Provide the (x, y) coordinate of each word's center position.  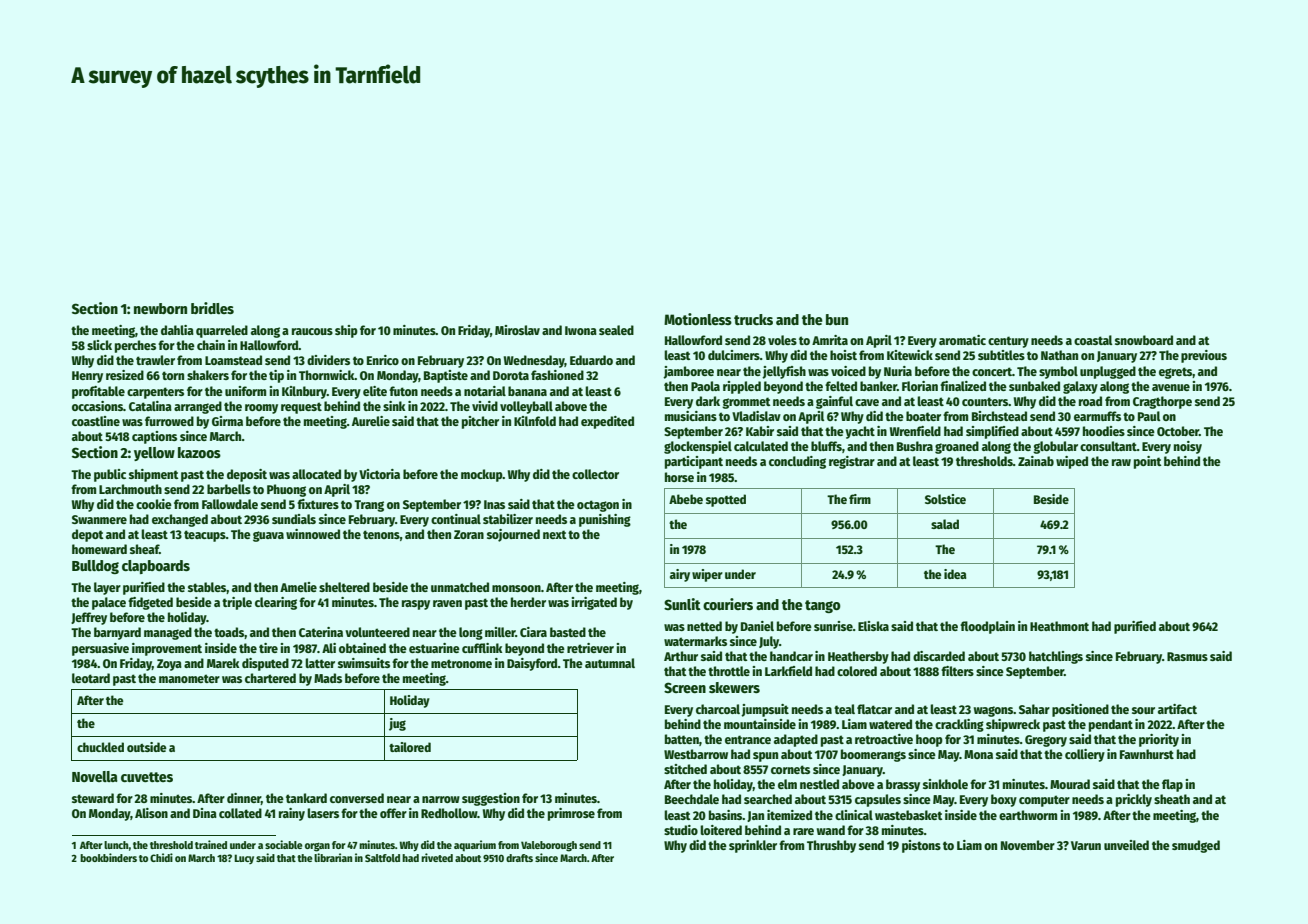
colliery (1085, 755)
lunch (116, 845)
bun (837, 319)
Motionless (698, 319)
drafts (519, 858)
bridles (212, 308)
